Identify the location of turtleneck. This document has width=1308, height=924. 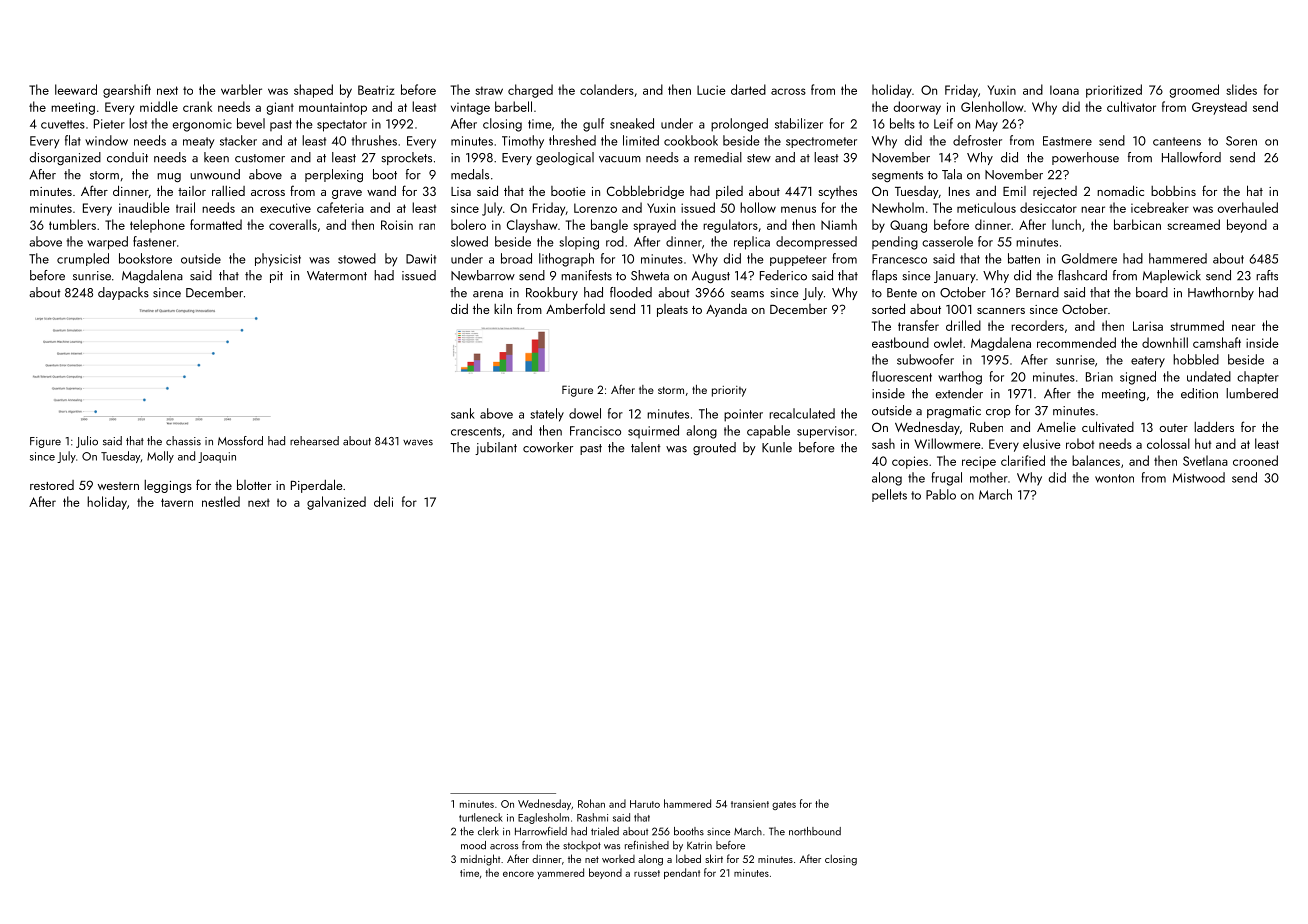
(481, 817).
